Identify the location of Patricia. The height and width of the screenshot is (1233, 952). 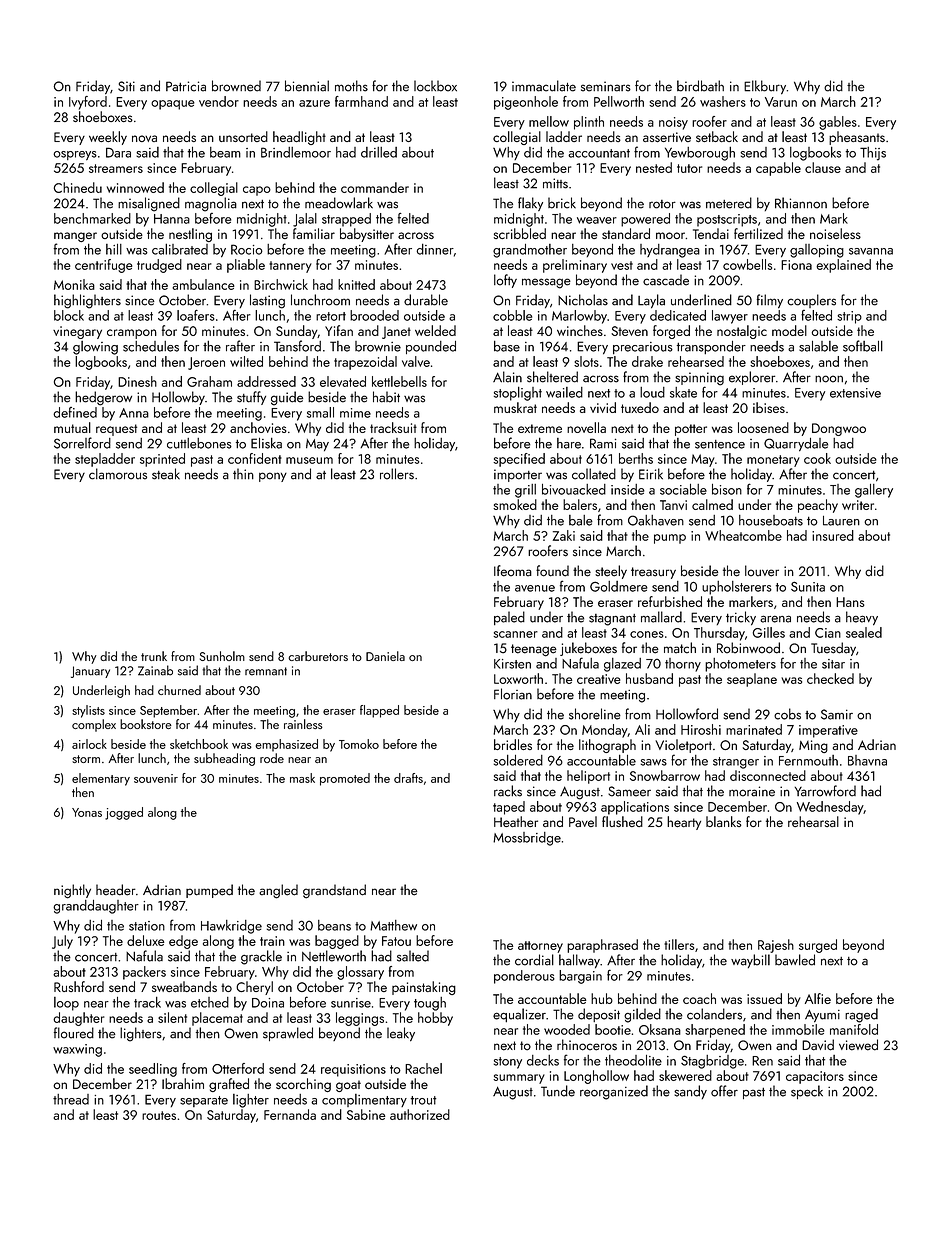
(186, 86).
